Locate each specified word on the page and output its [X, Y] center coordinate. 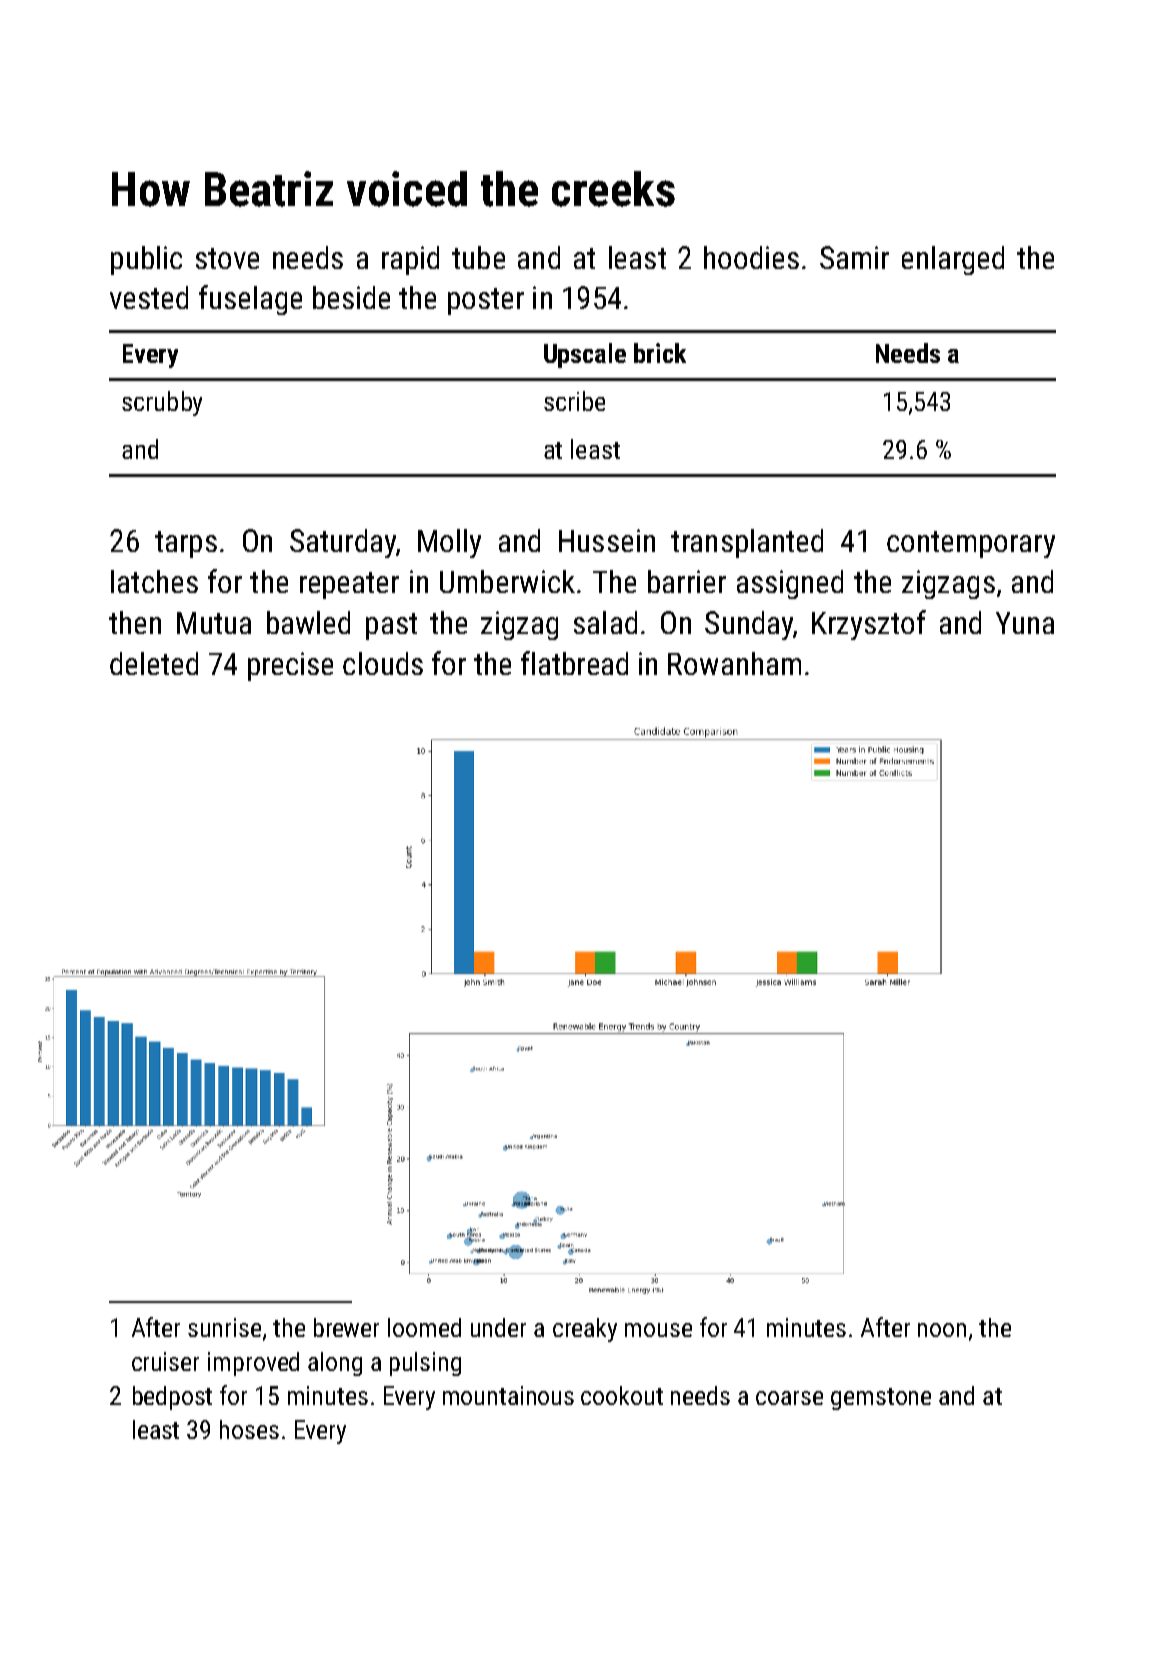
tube [478, 257]
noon [942, 1330]
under [498, 1327]
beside [351, 297]
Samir [854, 257]
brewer [346, 1327]
